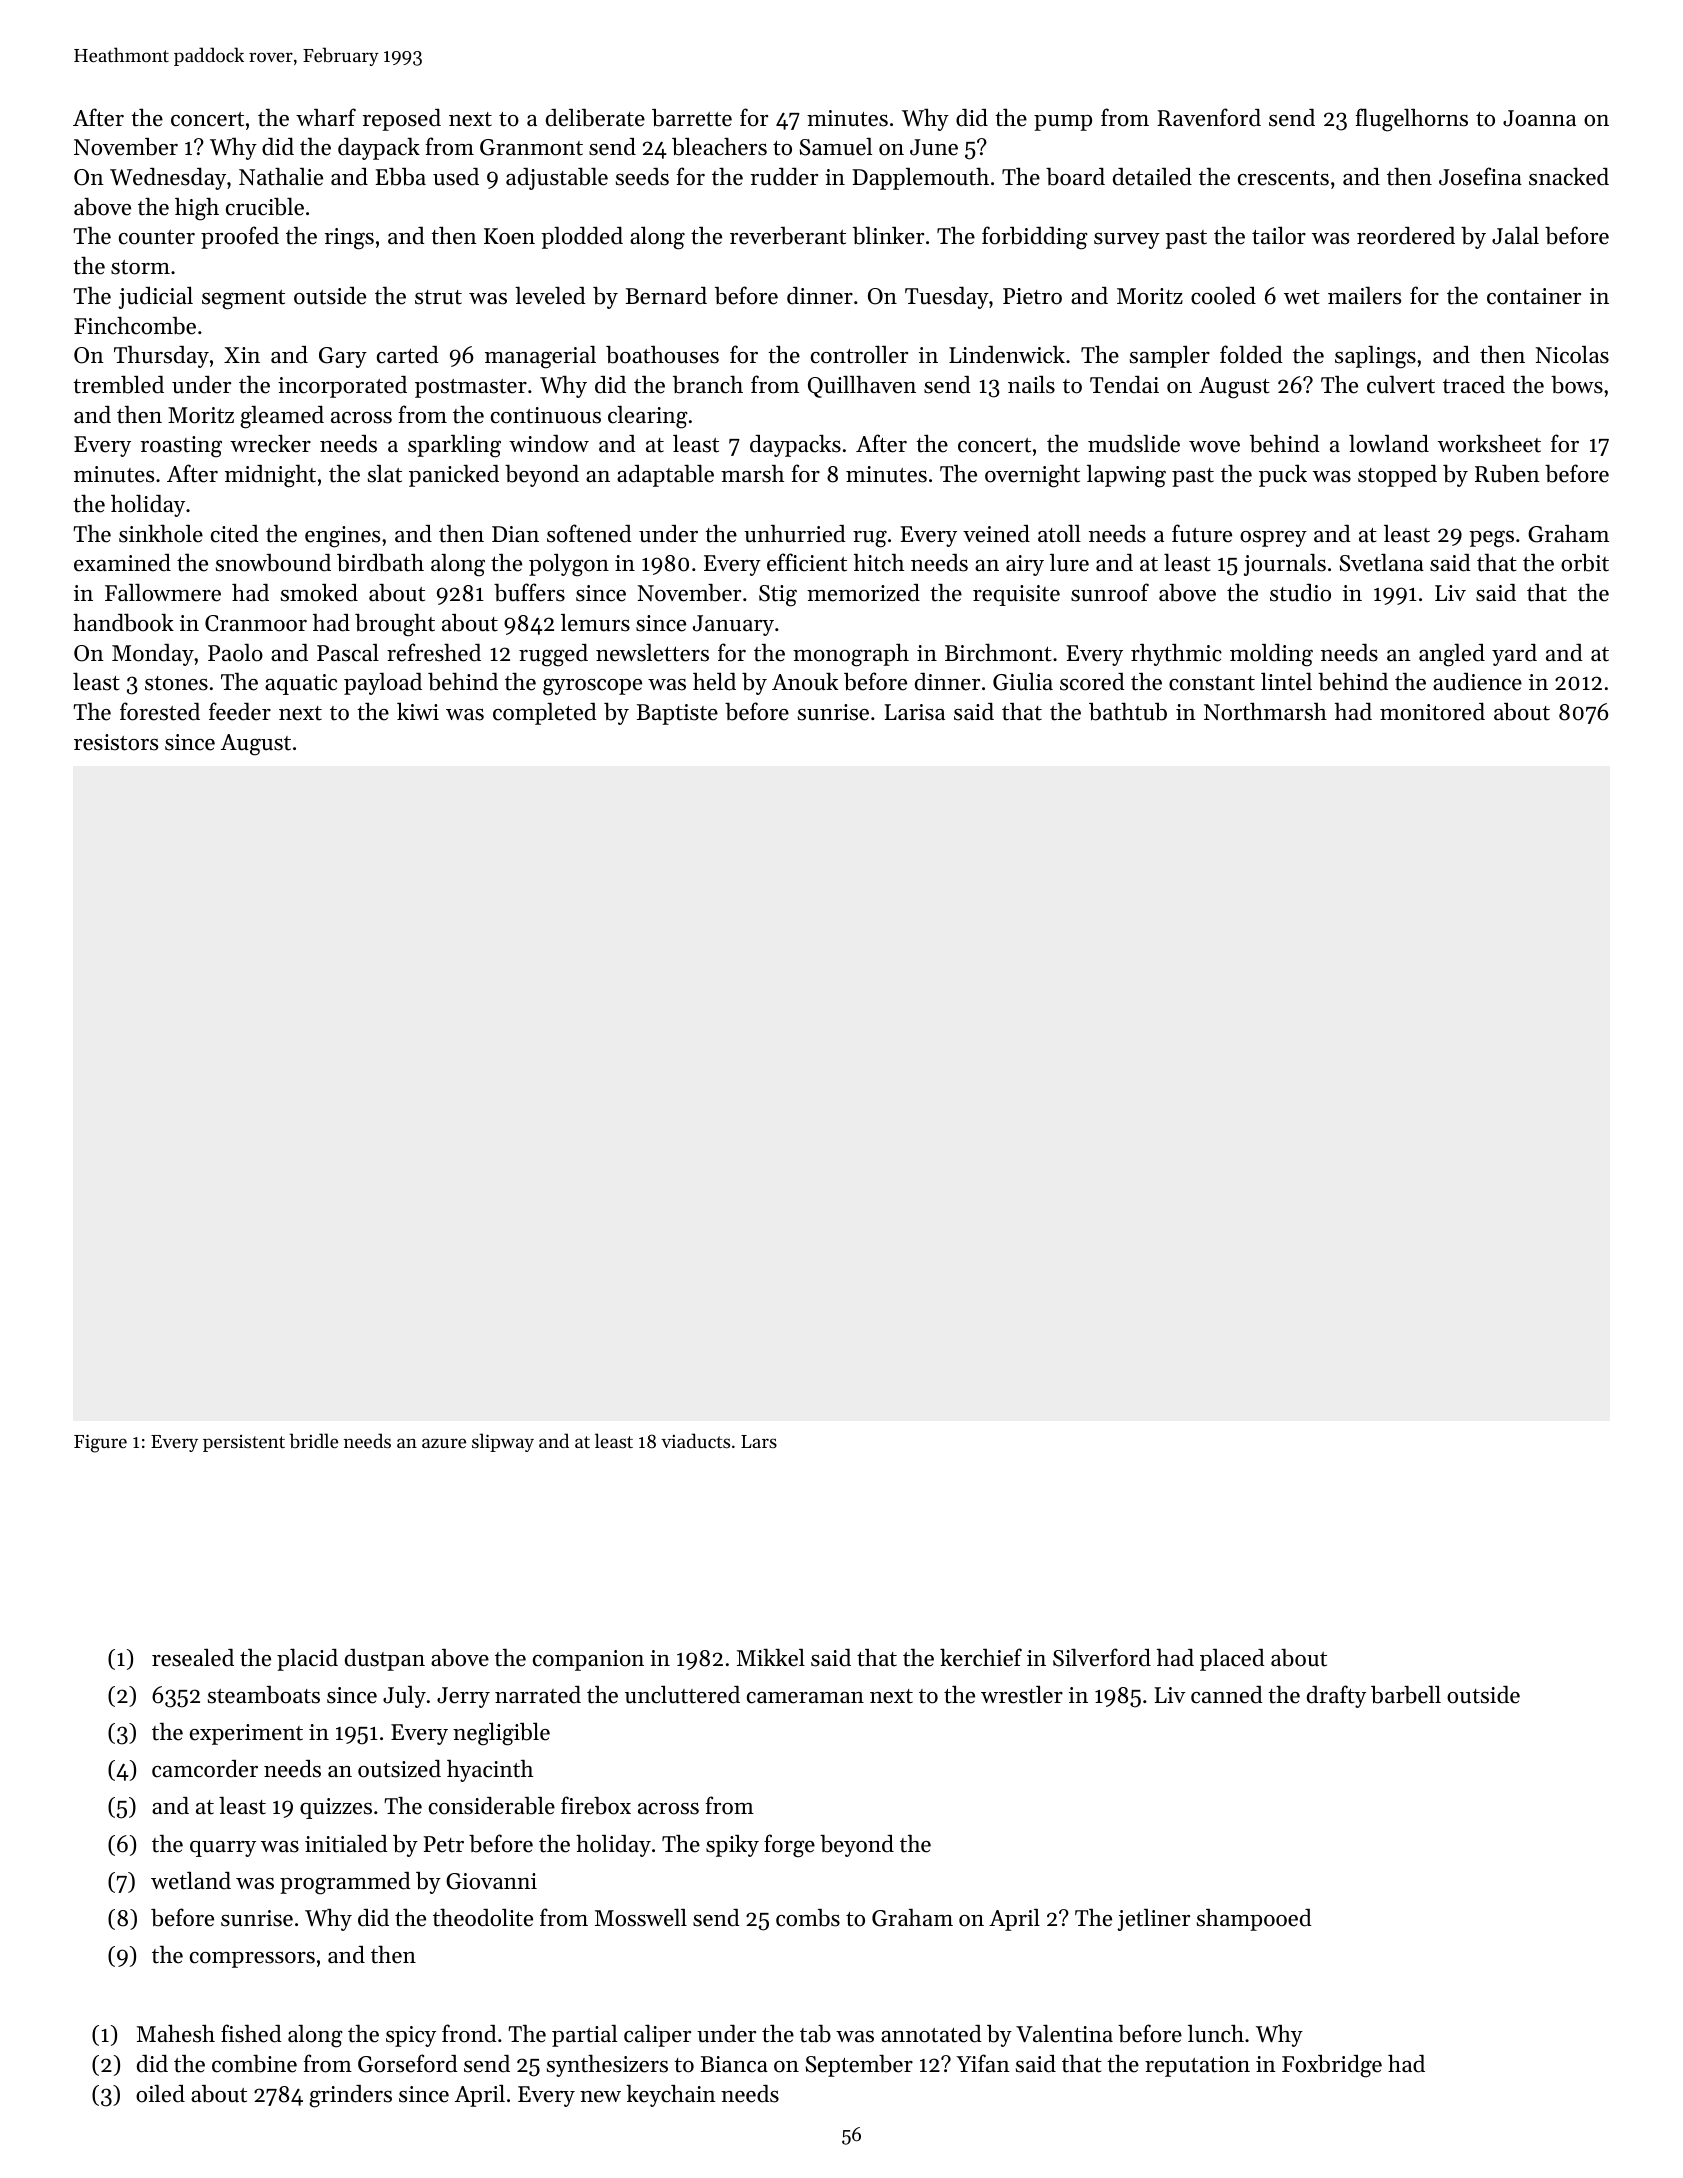 This document has width=1683, height=2178. Describe the element at coordinates (836, 146) in the document. I see `Samuel` at that location.
